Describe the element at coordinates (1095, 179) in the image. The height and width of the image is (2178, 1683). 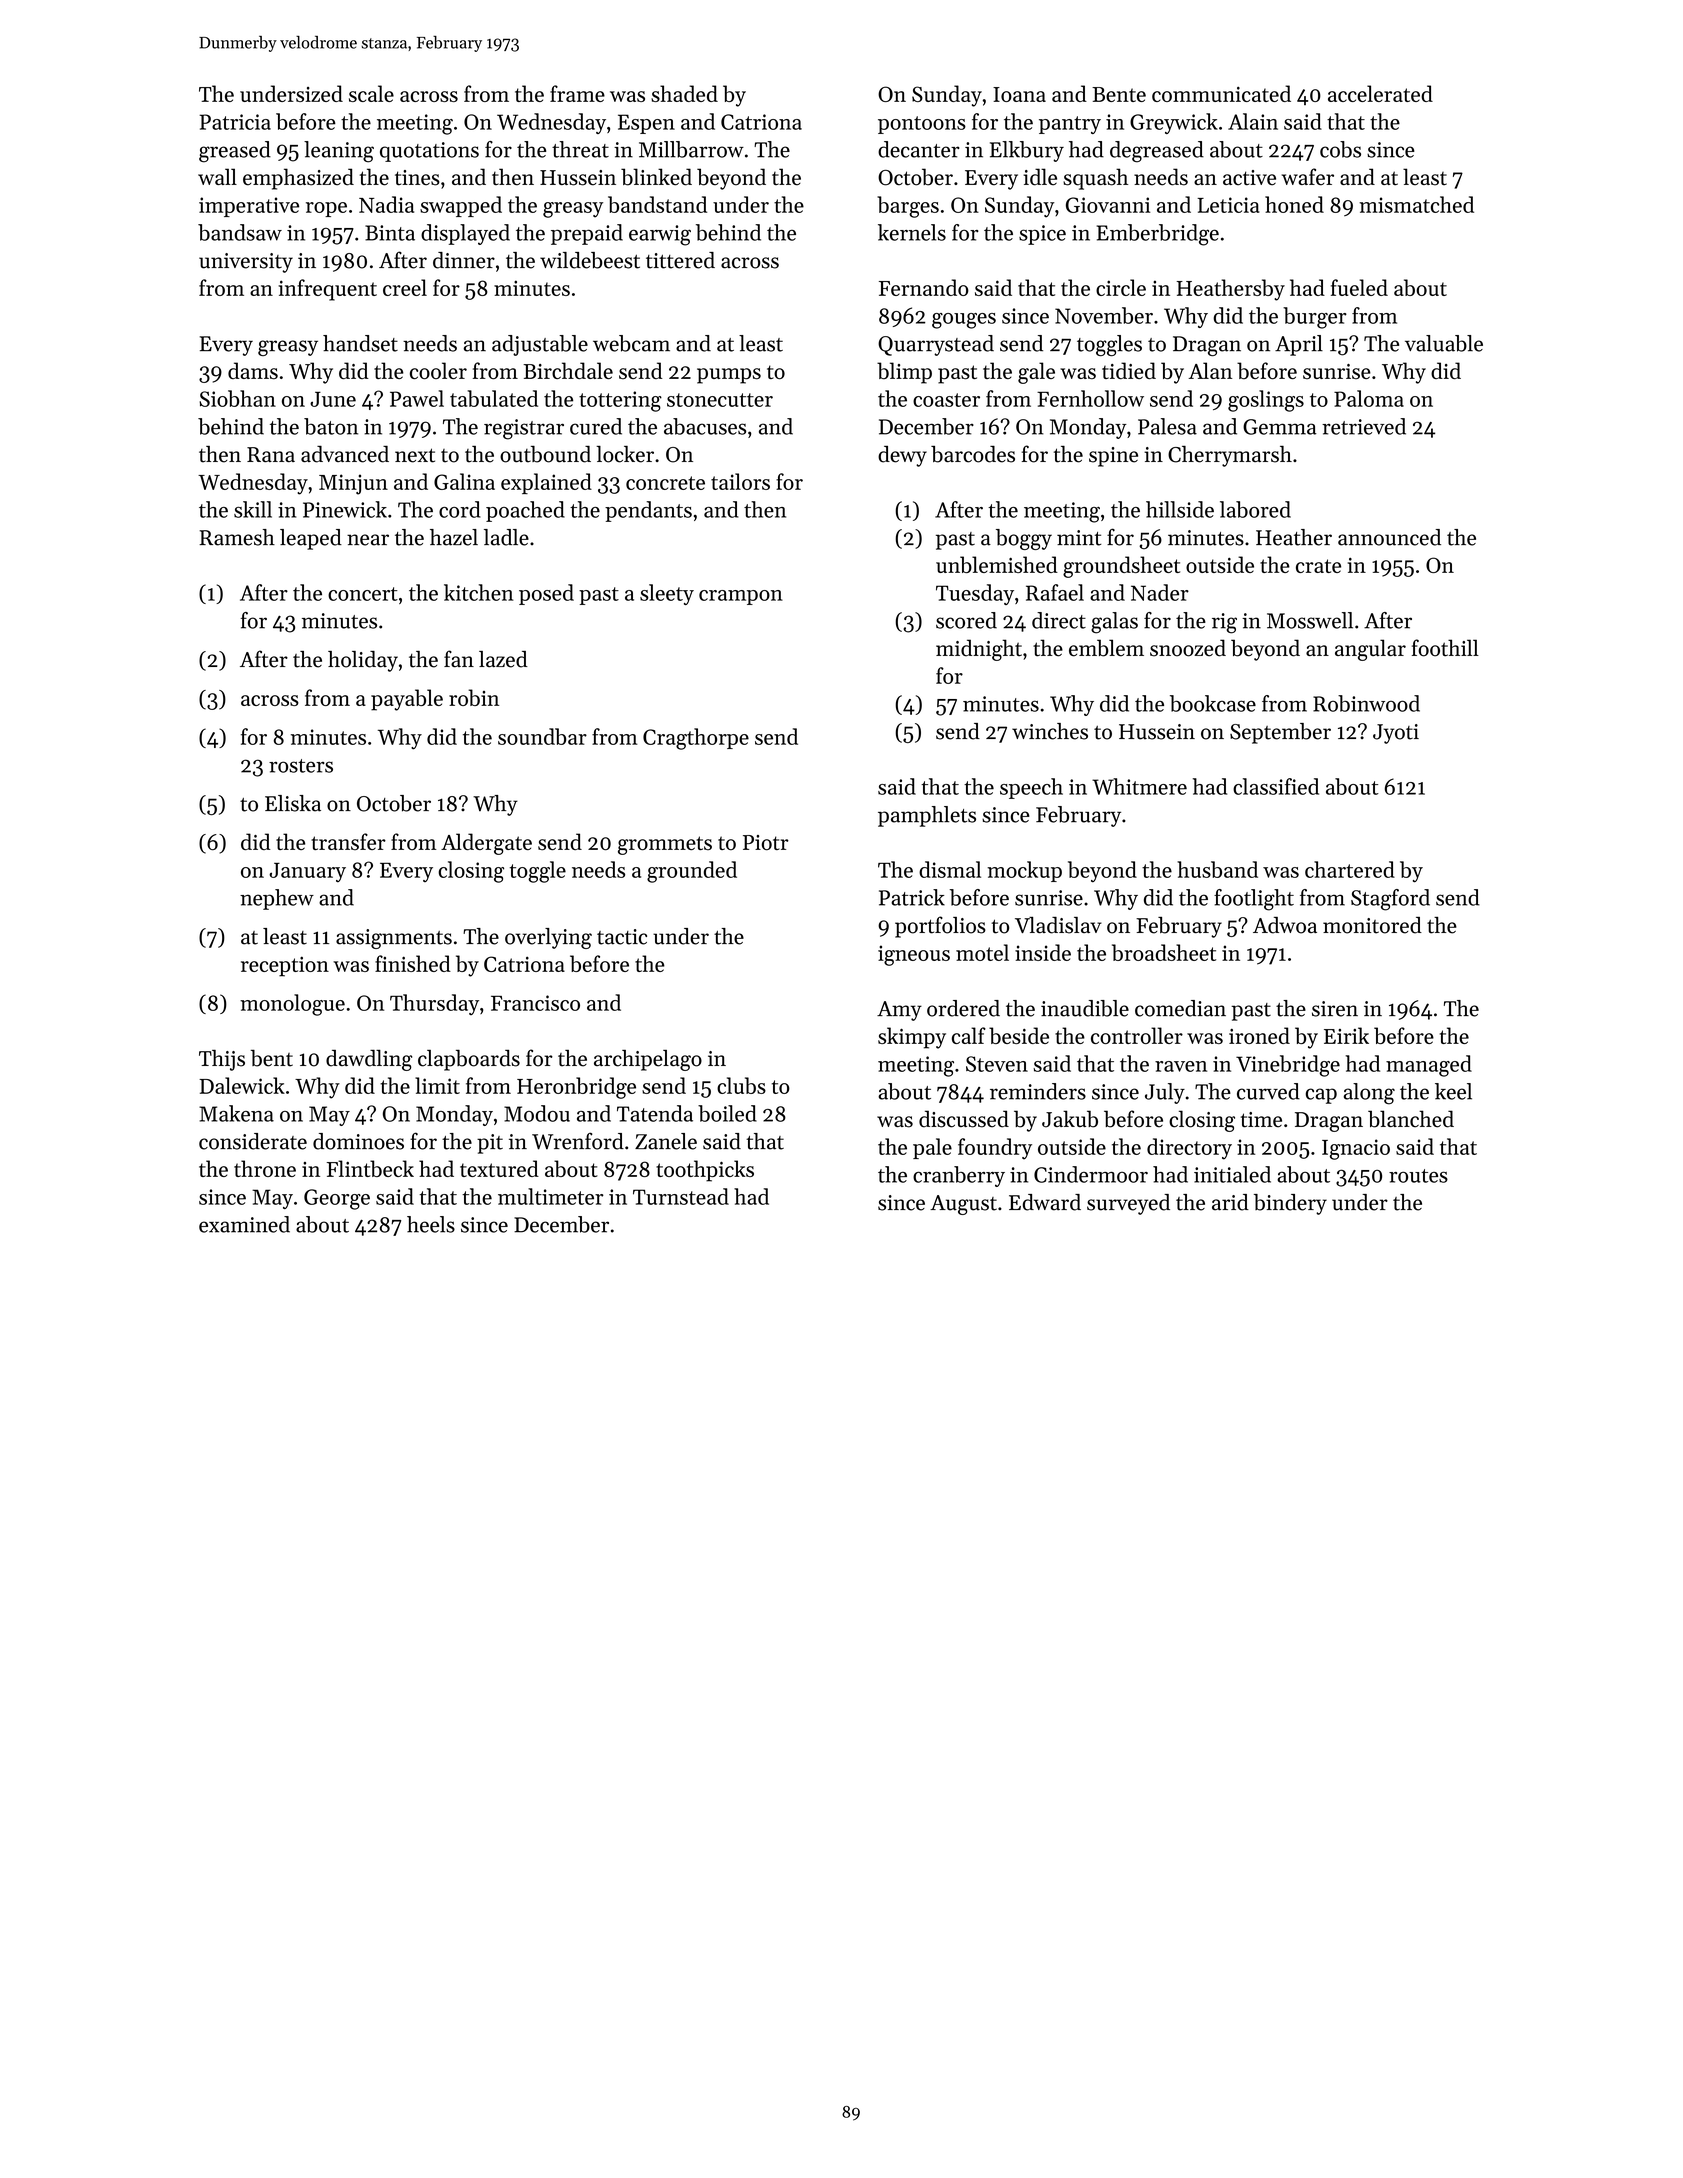
I see `squash` at that location.
